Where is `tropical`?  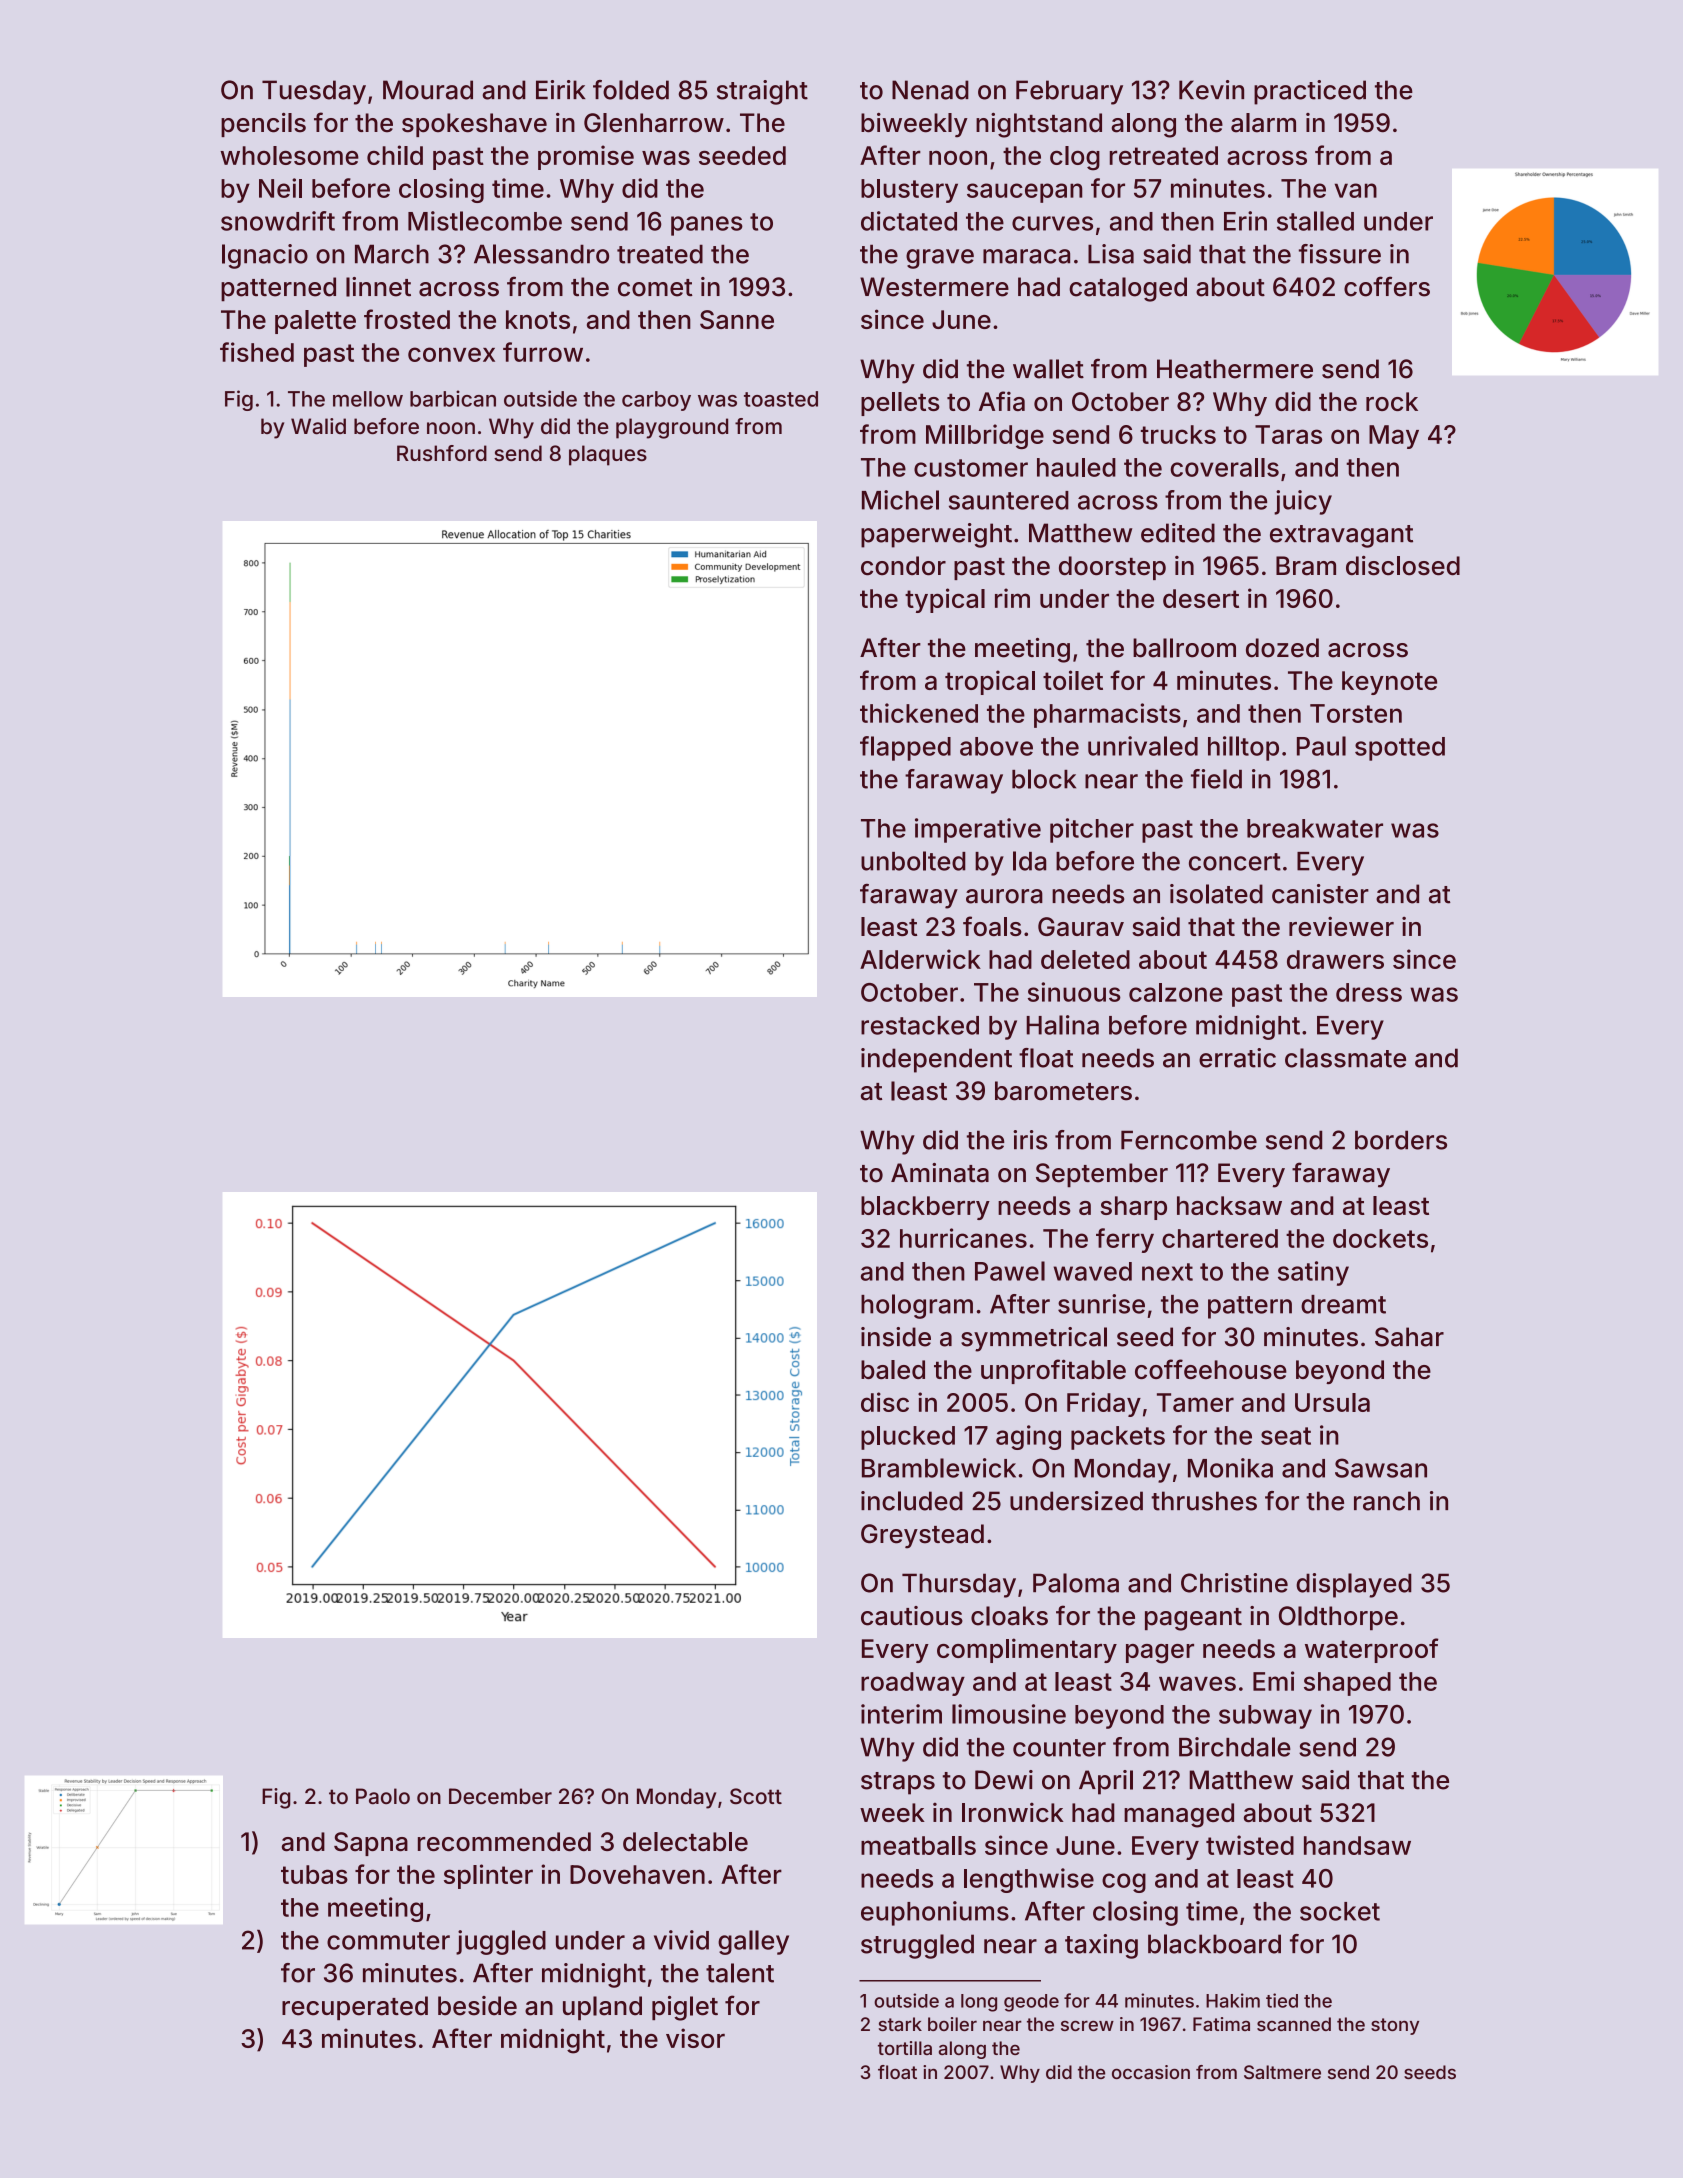 tropical is located at coordinates (990, 682).
